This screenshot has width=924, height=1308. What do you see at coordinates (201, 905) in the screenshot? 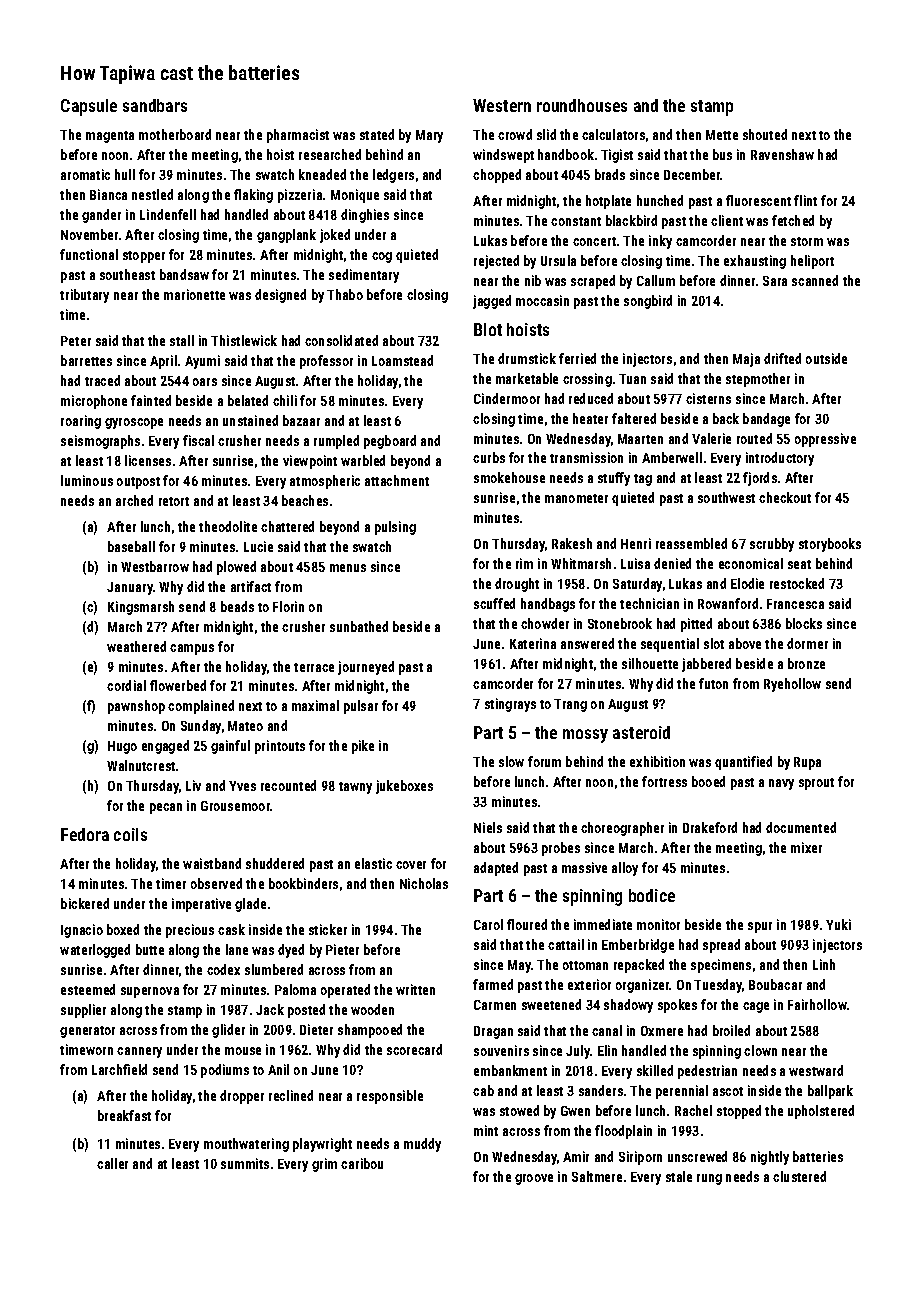
I see `imperative` at bounding box center [201, 905].
